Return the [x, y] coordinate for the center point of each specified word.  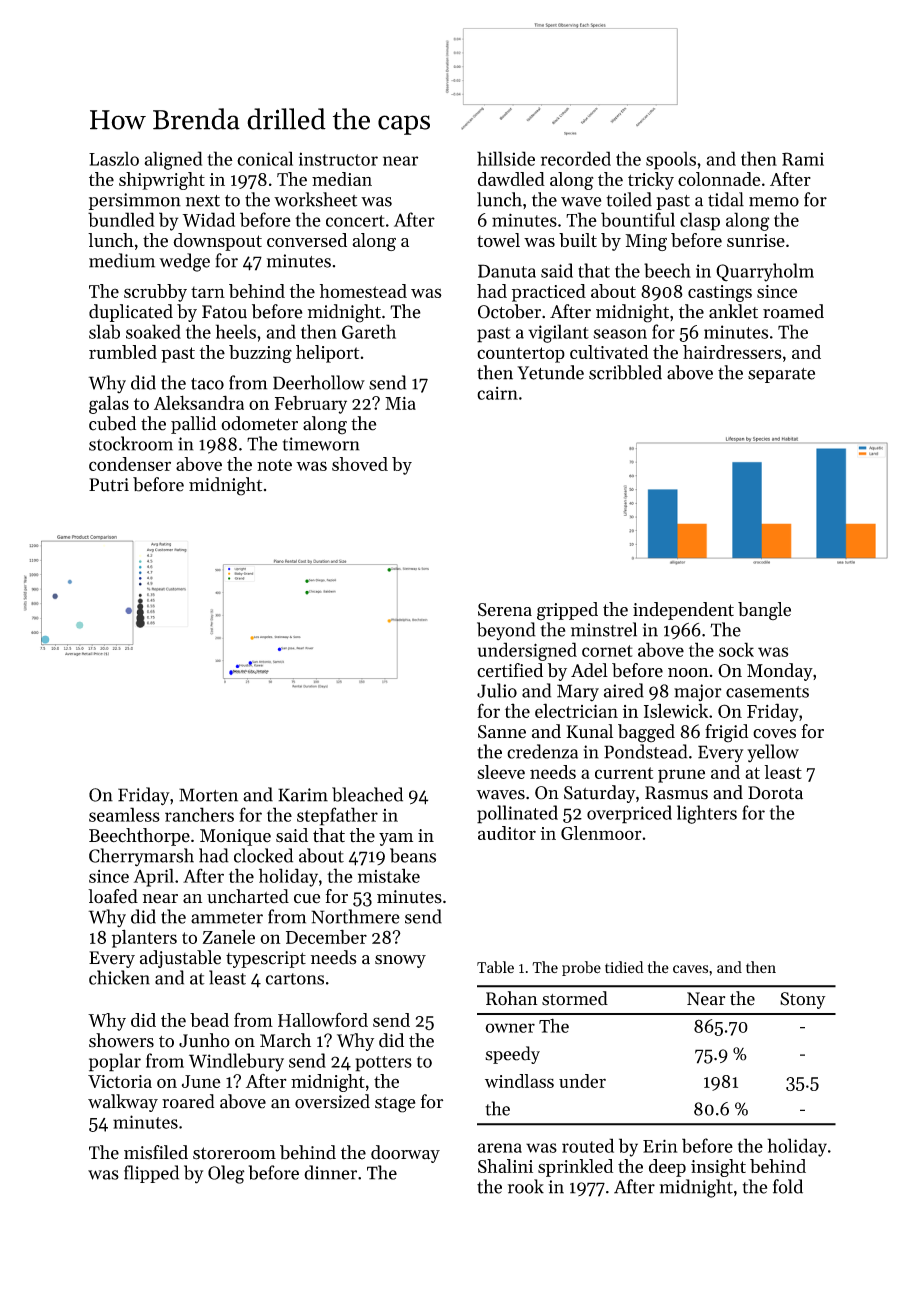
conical [265, 158]
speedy [512, 1055]
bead [209, 1020]
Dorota [775, 793]
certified [510, 670]
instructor [338, 159]
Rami [803, 159]
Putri [109, 485]
